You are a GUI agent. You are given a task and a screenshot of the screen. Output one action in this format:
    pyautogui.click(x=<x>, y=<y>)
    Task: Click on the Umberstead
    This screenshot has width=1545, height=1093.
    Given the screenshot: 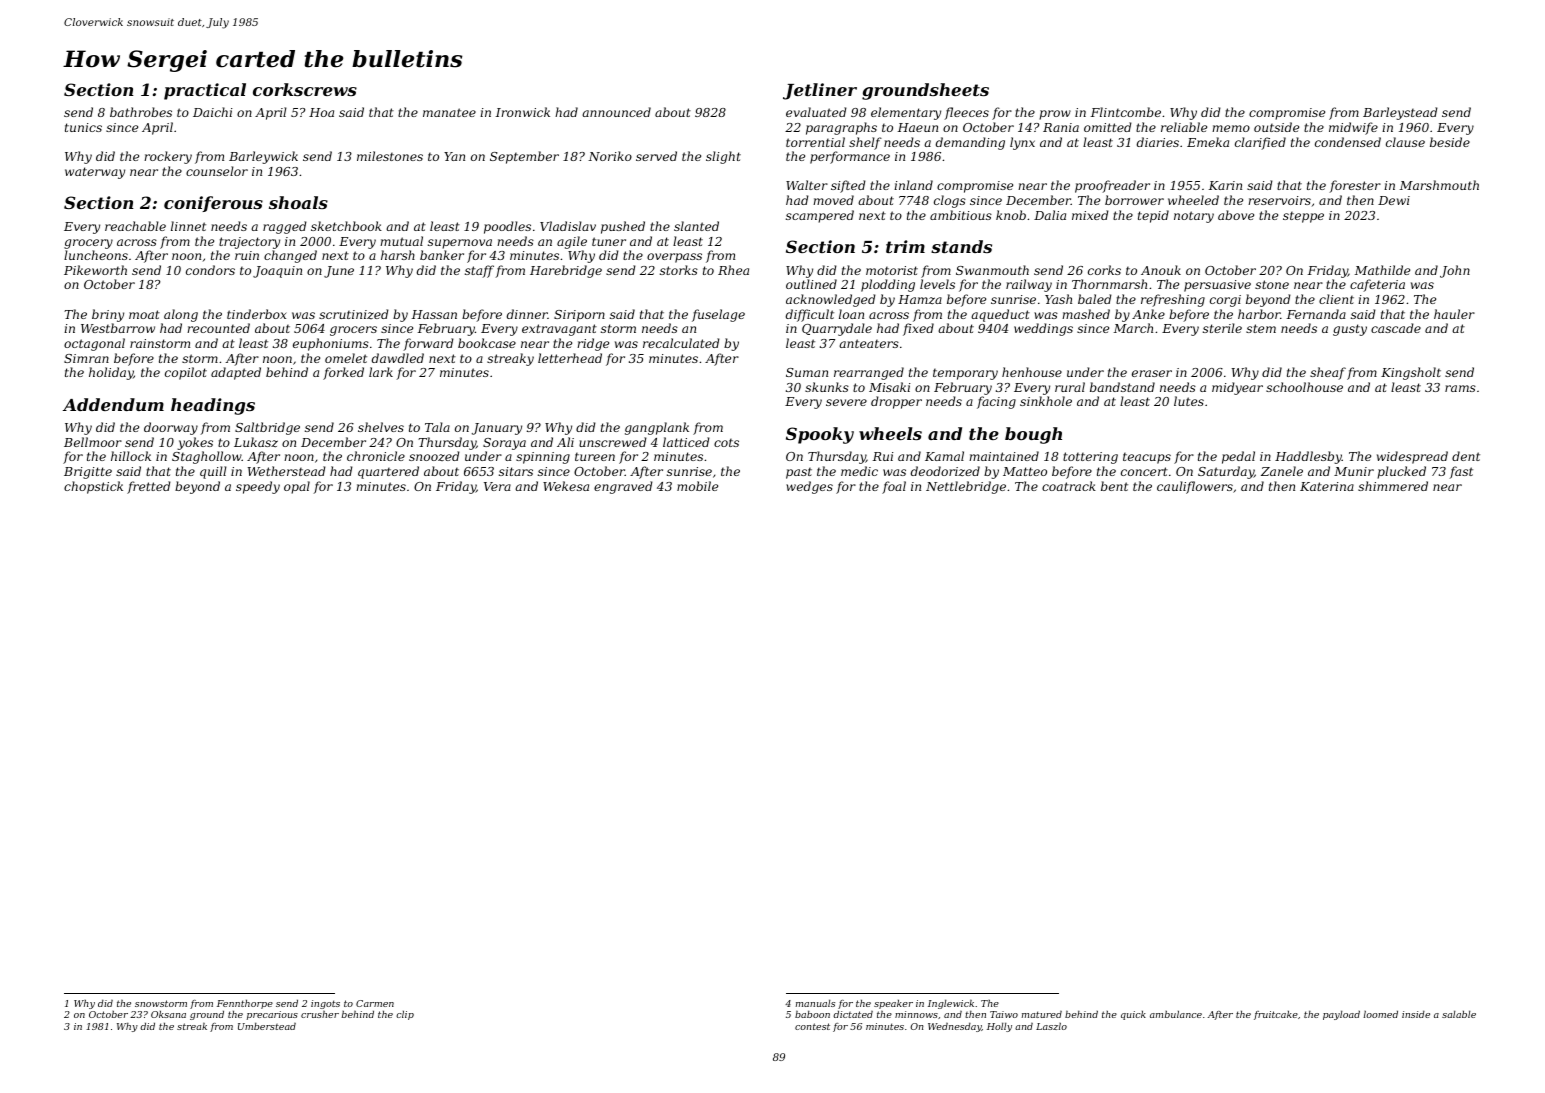 What is the action you would take?
    pyautogui.click(x=267, y=1026)
